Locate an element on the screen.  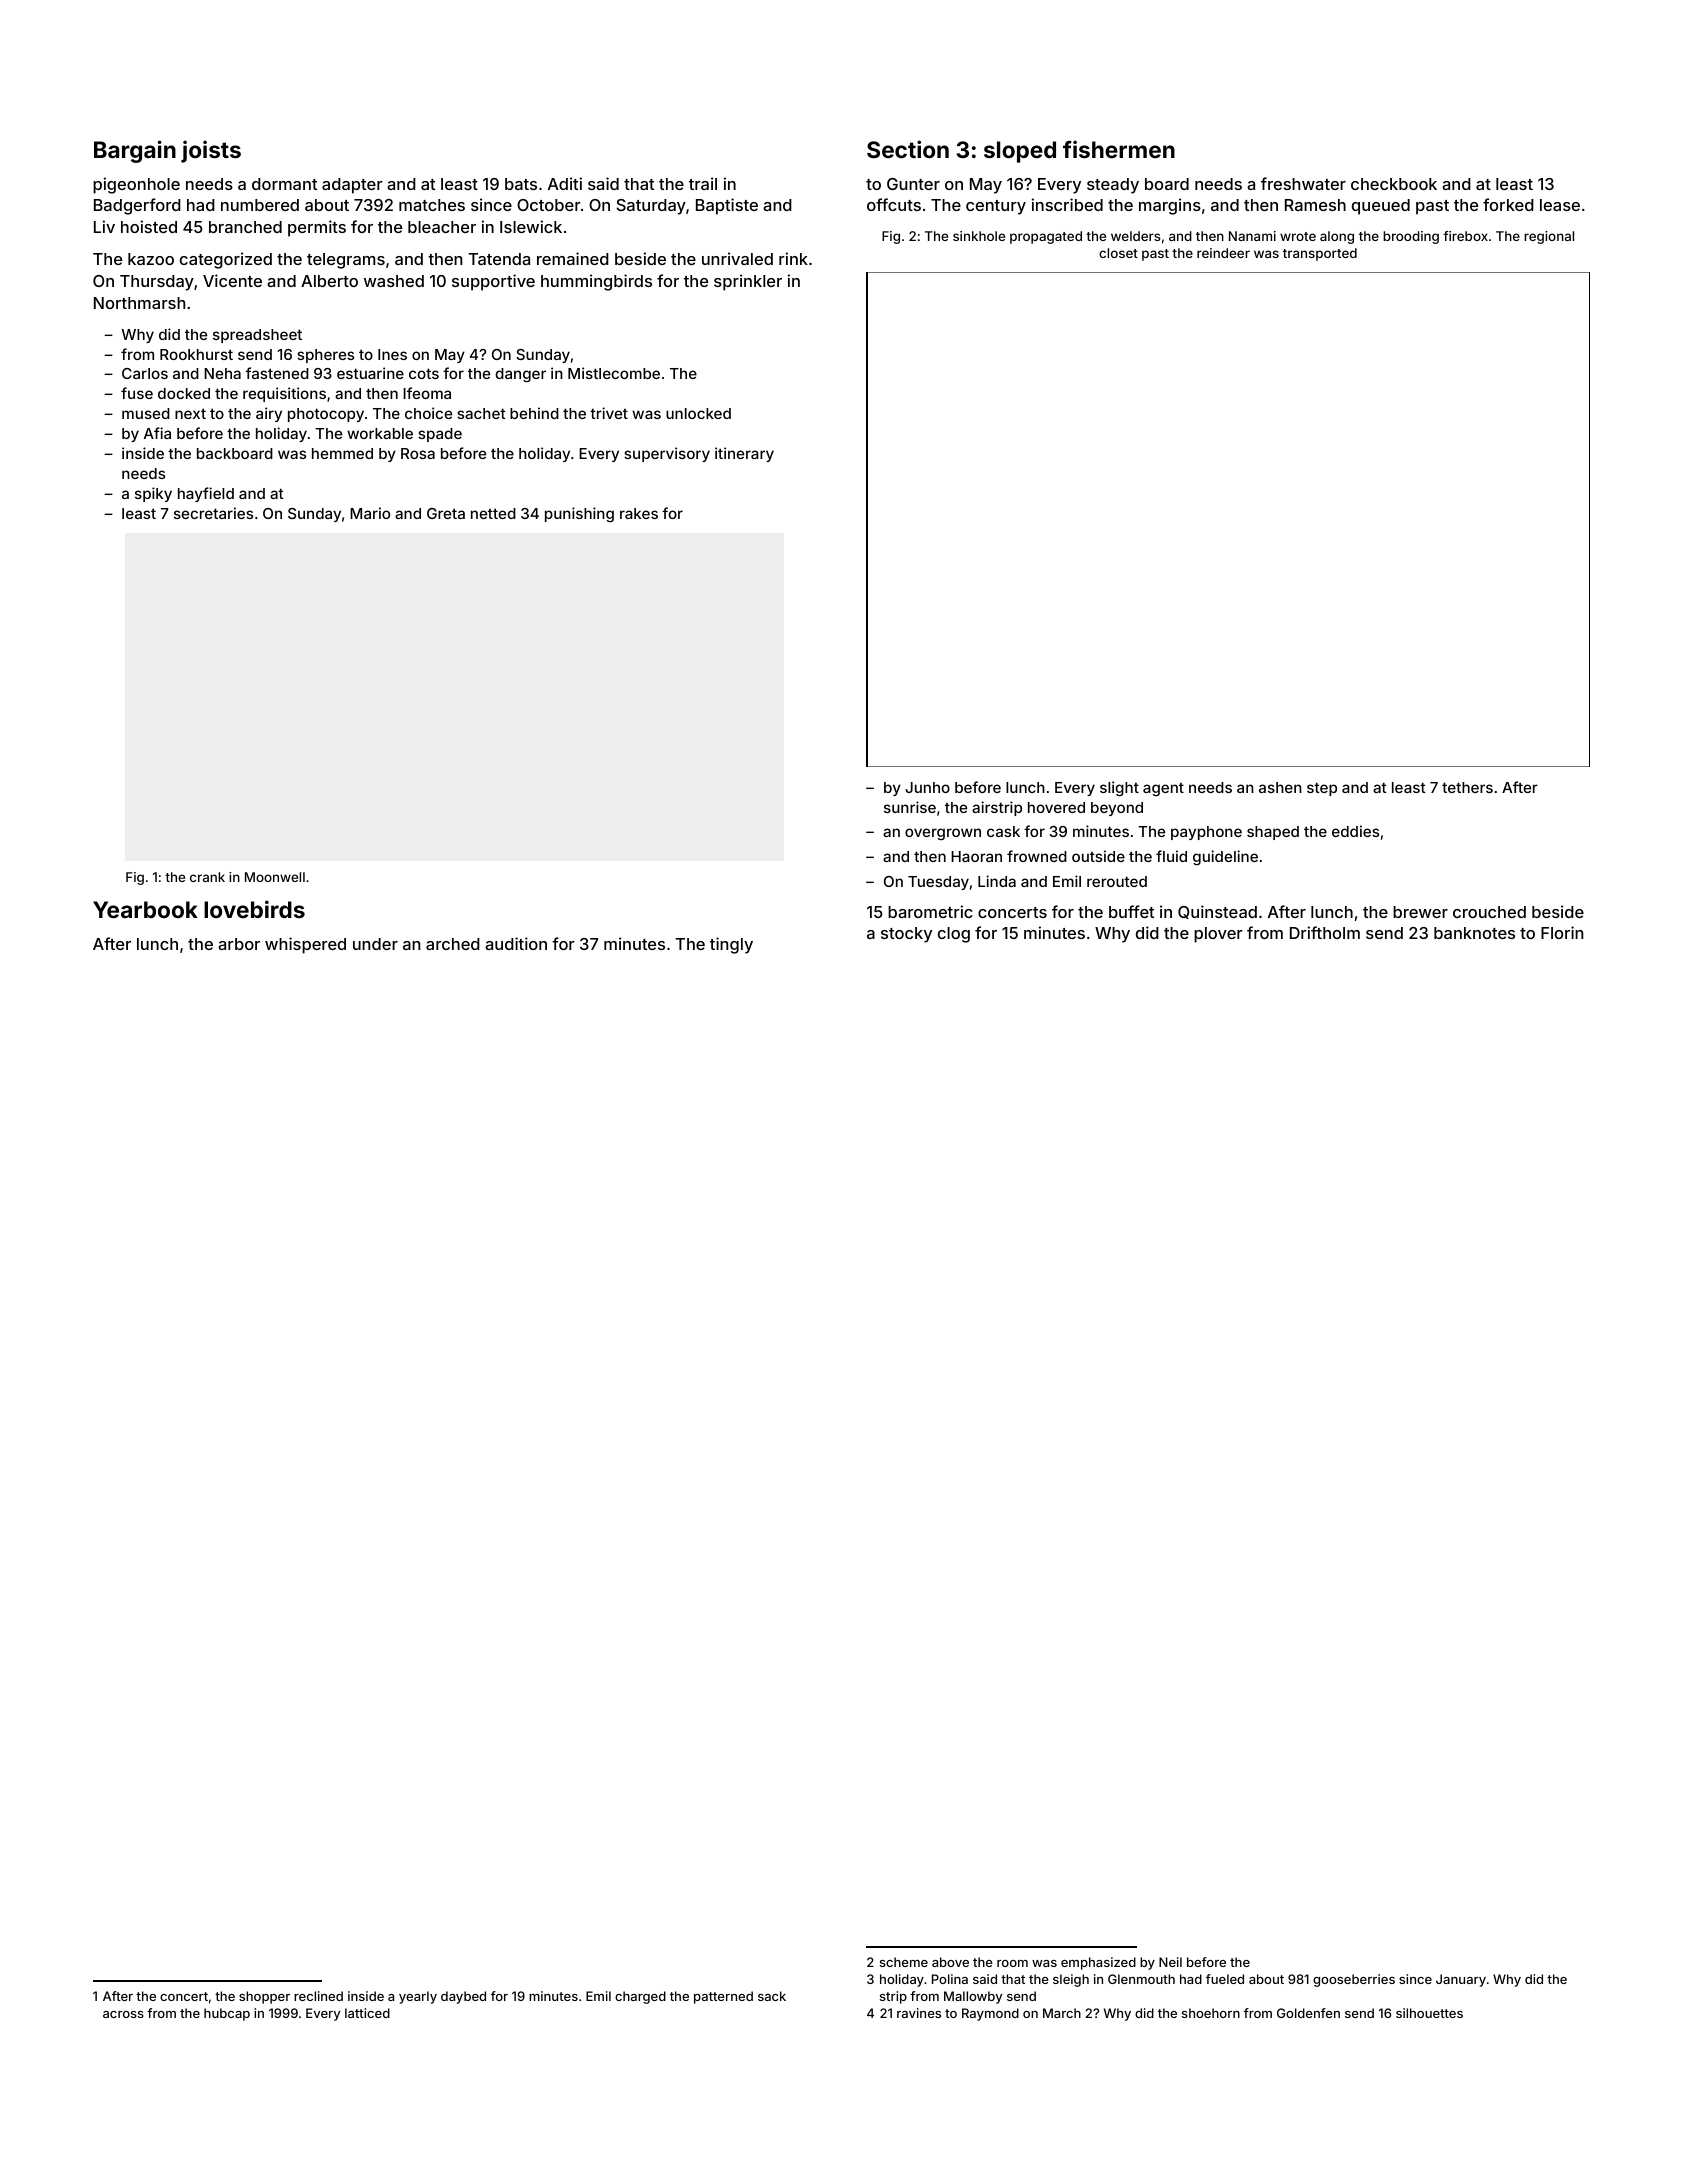
Junho is located at coordinates (927, 787).
